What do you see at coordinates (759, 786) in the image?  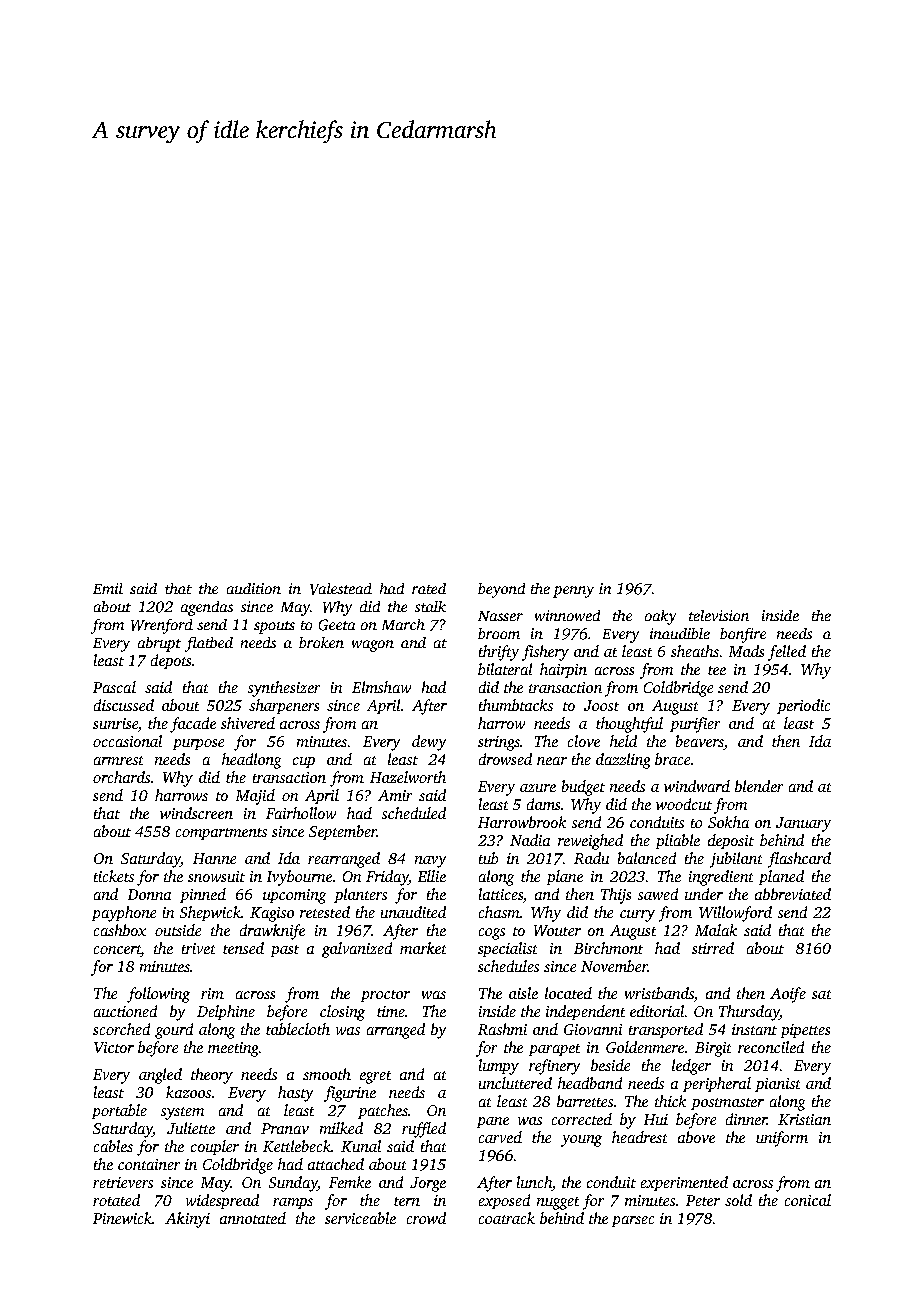 I see `blender` at bounding box center [759, 786].
